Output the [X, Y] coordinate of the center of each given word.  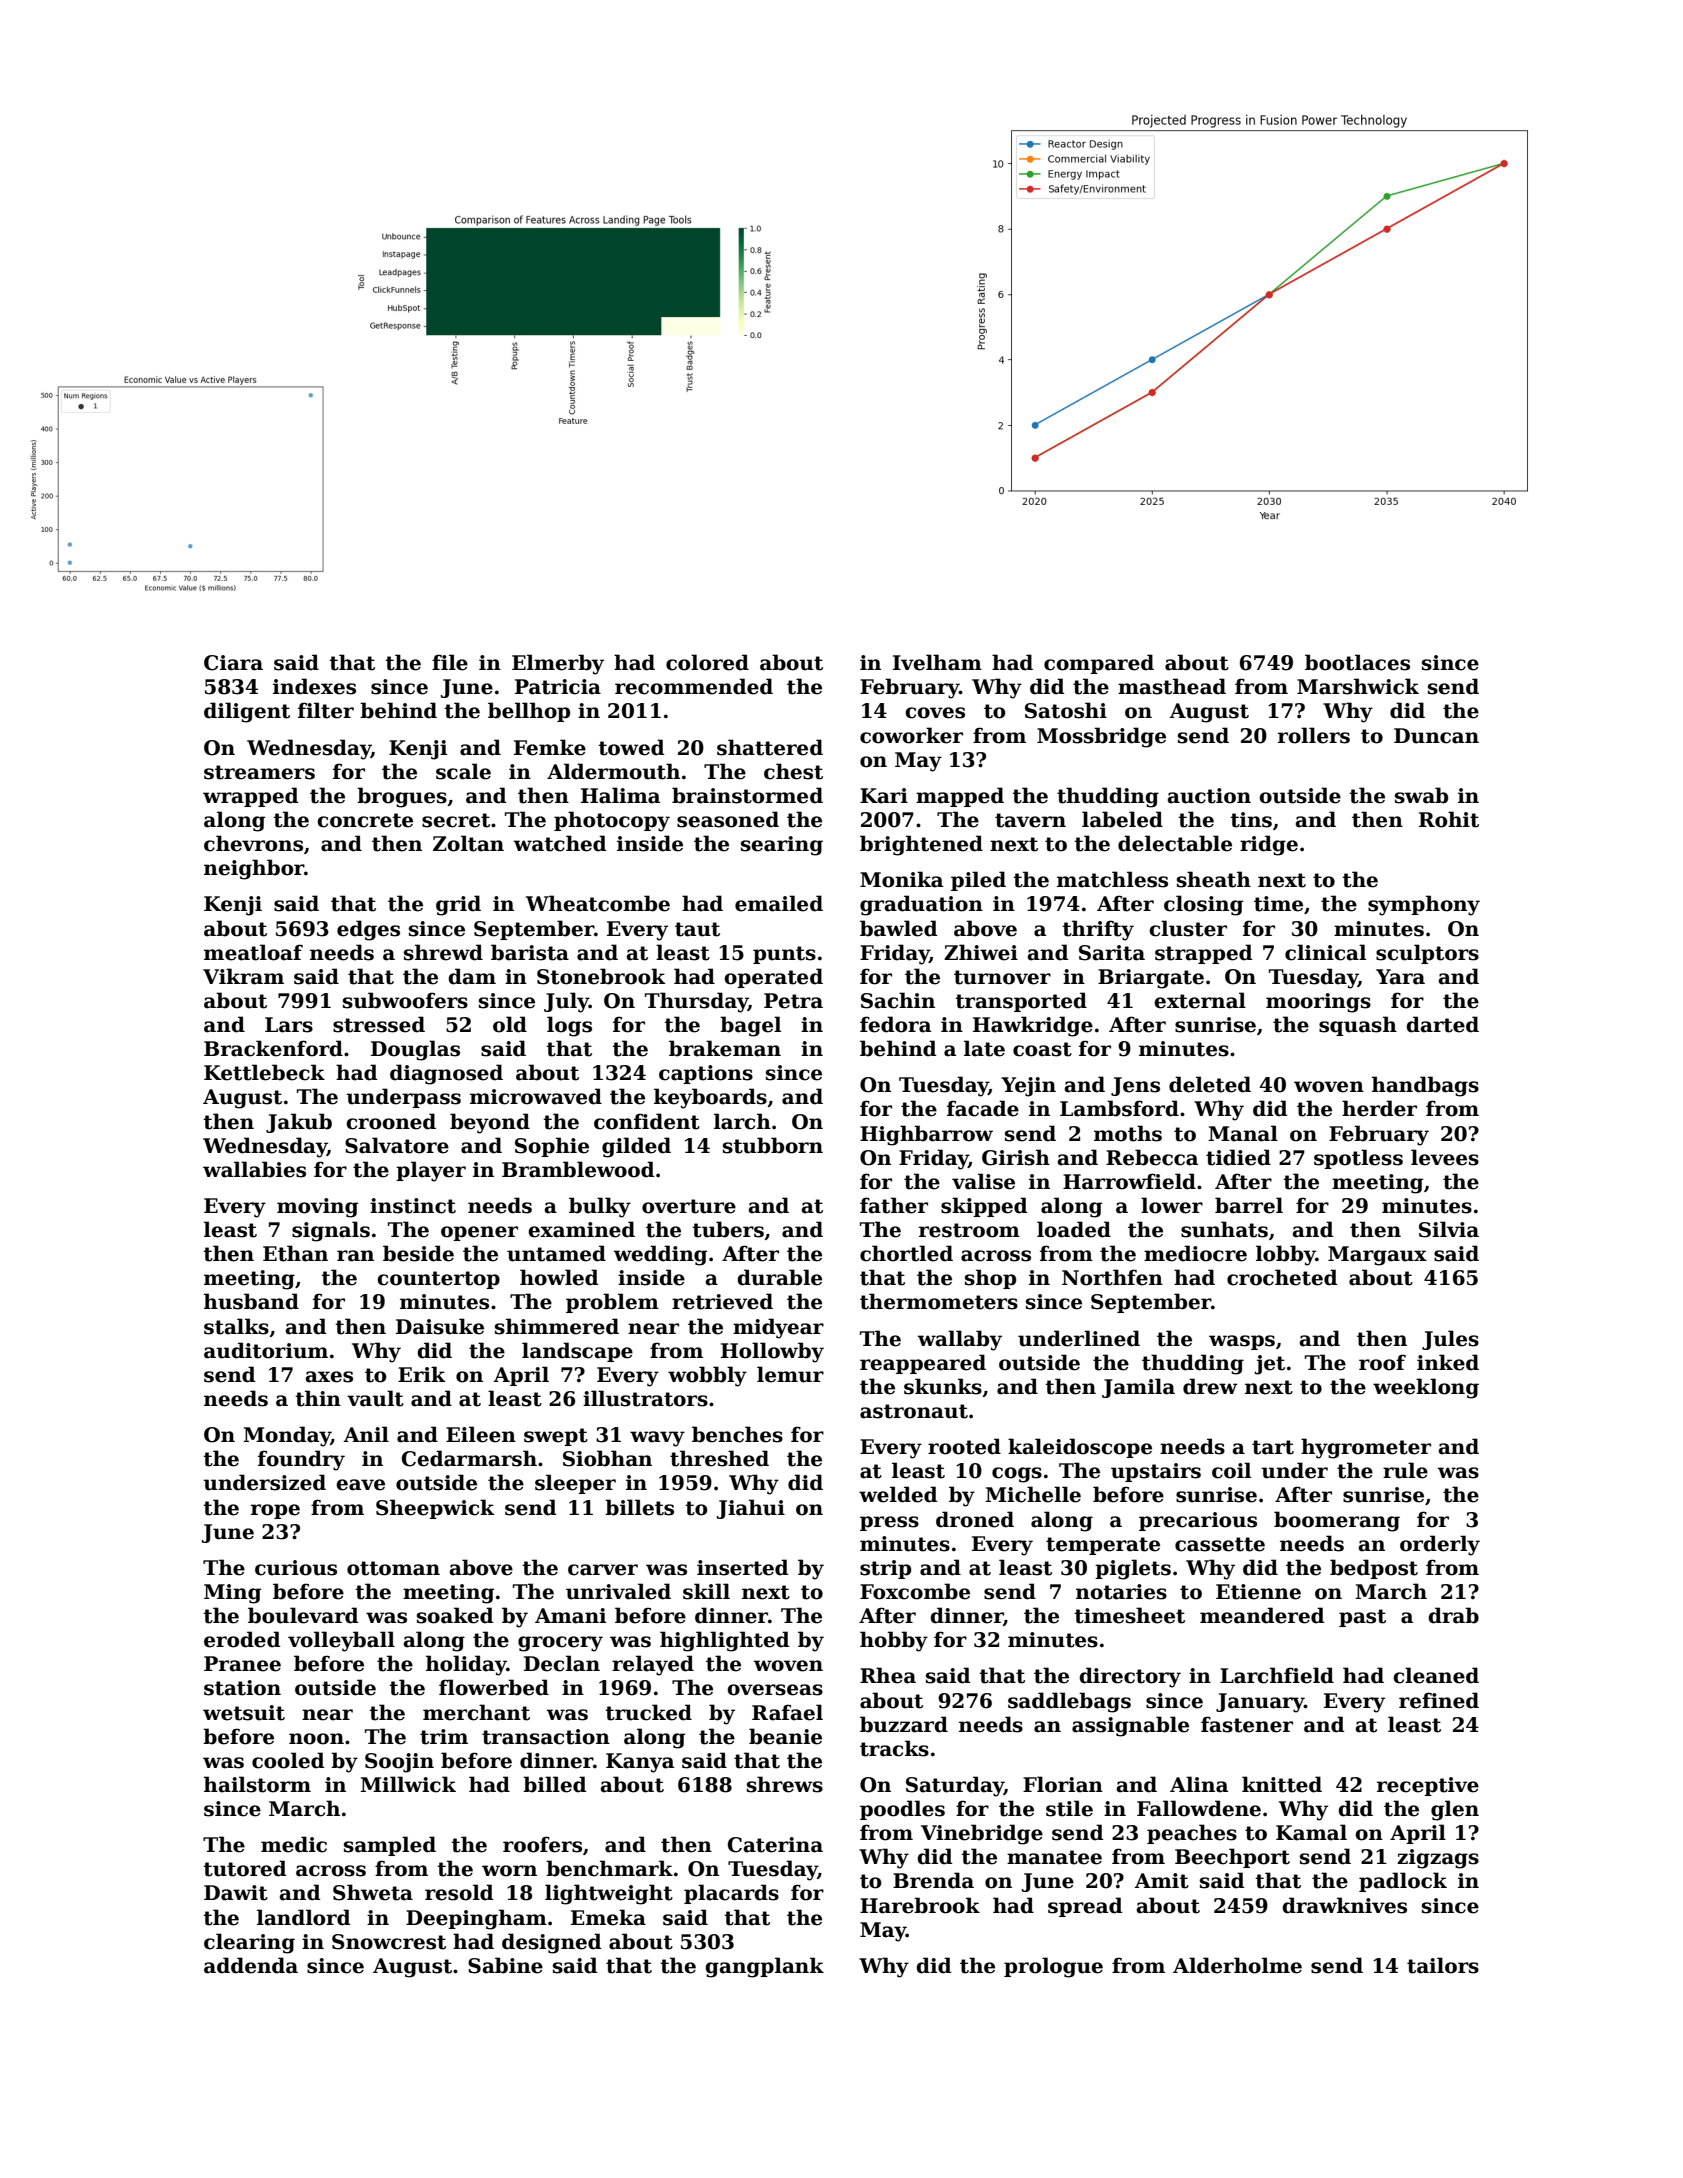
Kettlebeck [264, 1072]
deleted [1210, 1084]
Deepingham [476, 1919]
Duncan [1436, 736]
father [894, 1205]
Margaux [1377, 1256]
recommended [694, 686]
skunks [943, 1386]
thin [318, 1398]
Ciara [233, 663]
